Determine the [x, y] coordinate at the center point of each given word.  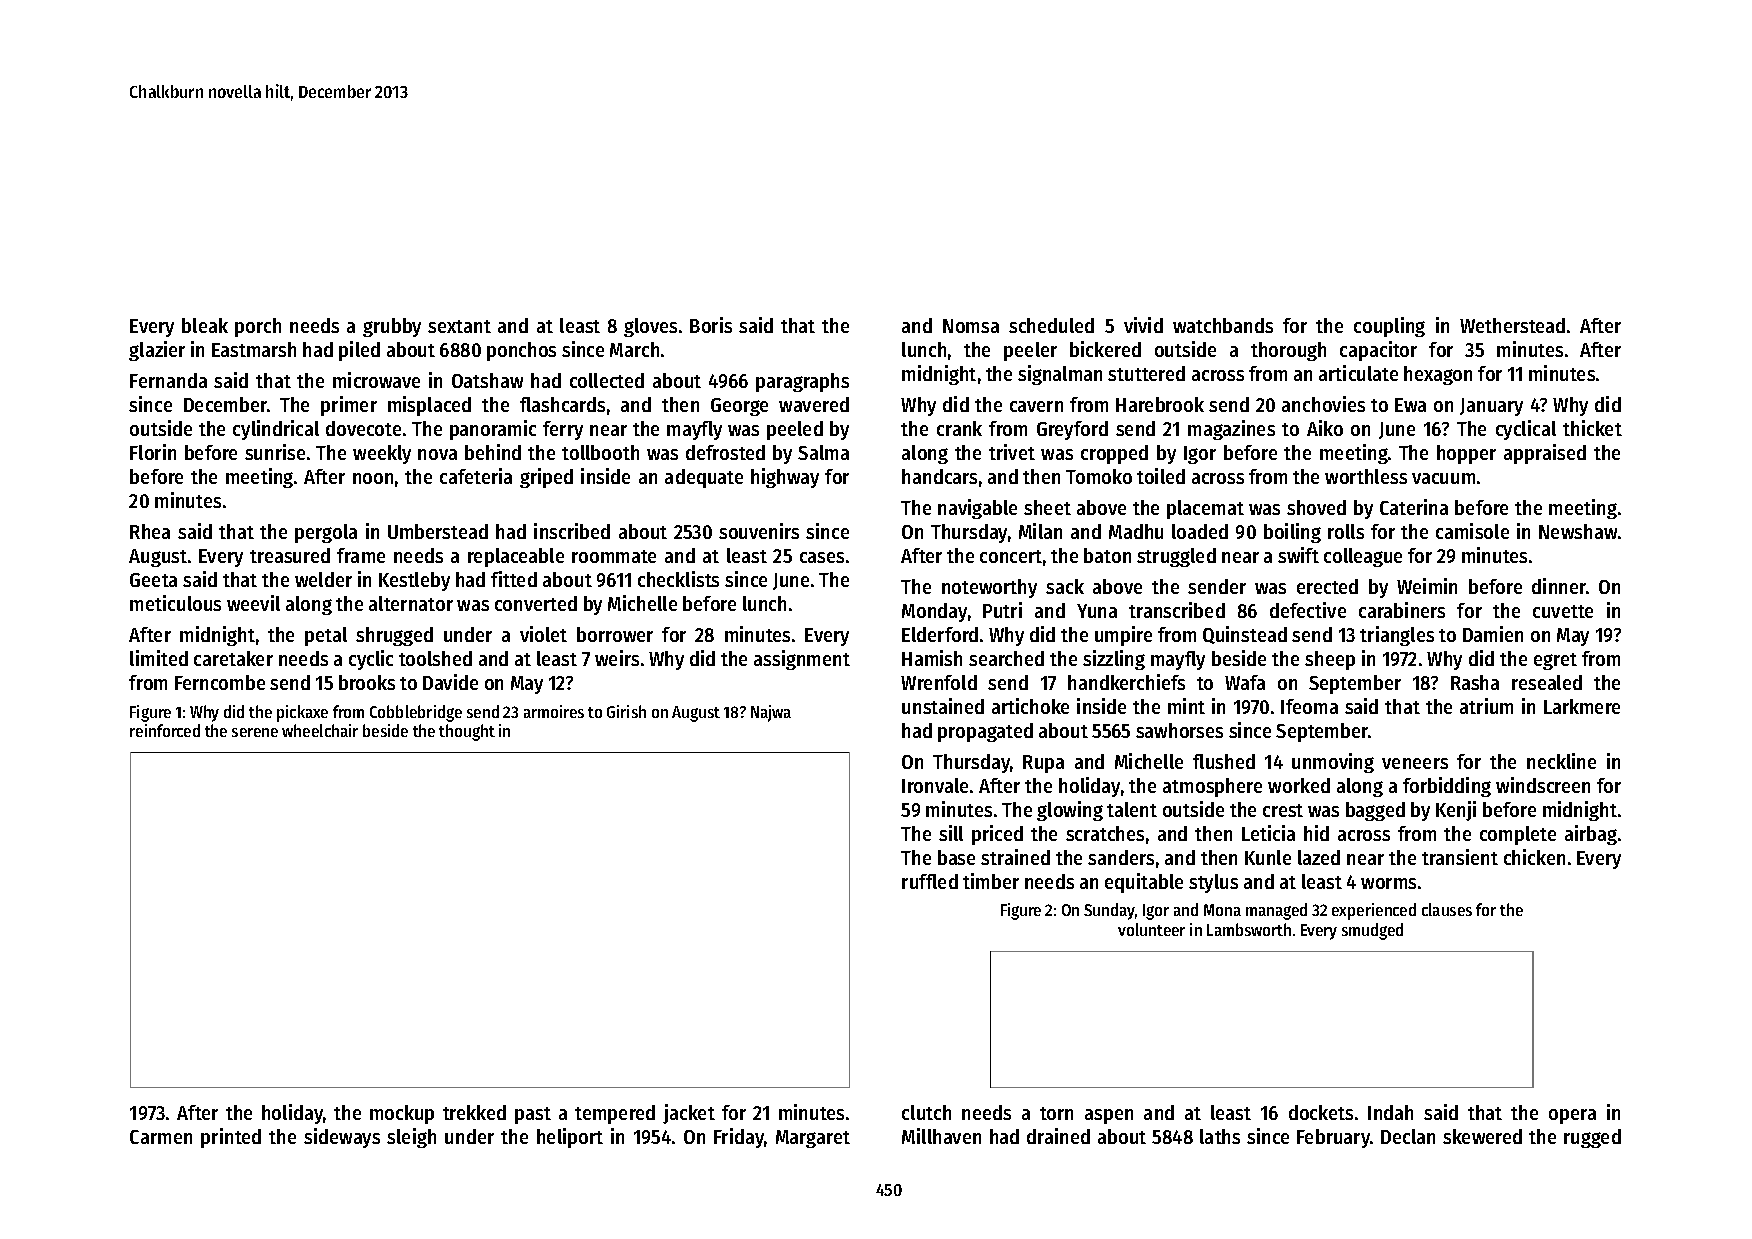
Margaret [813, 1139]
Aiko [1325, 428]
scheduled [1051, 325]
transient [1460, 857]
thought [467, 732]
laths [1220, 1136]
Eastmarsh [254, 349]
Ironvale [935, 785]
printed [231, 1138]
